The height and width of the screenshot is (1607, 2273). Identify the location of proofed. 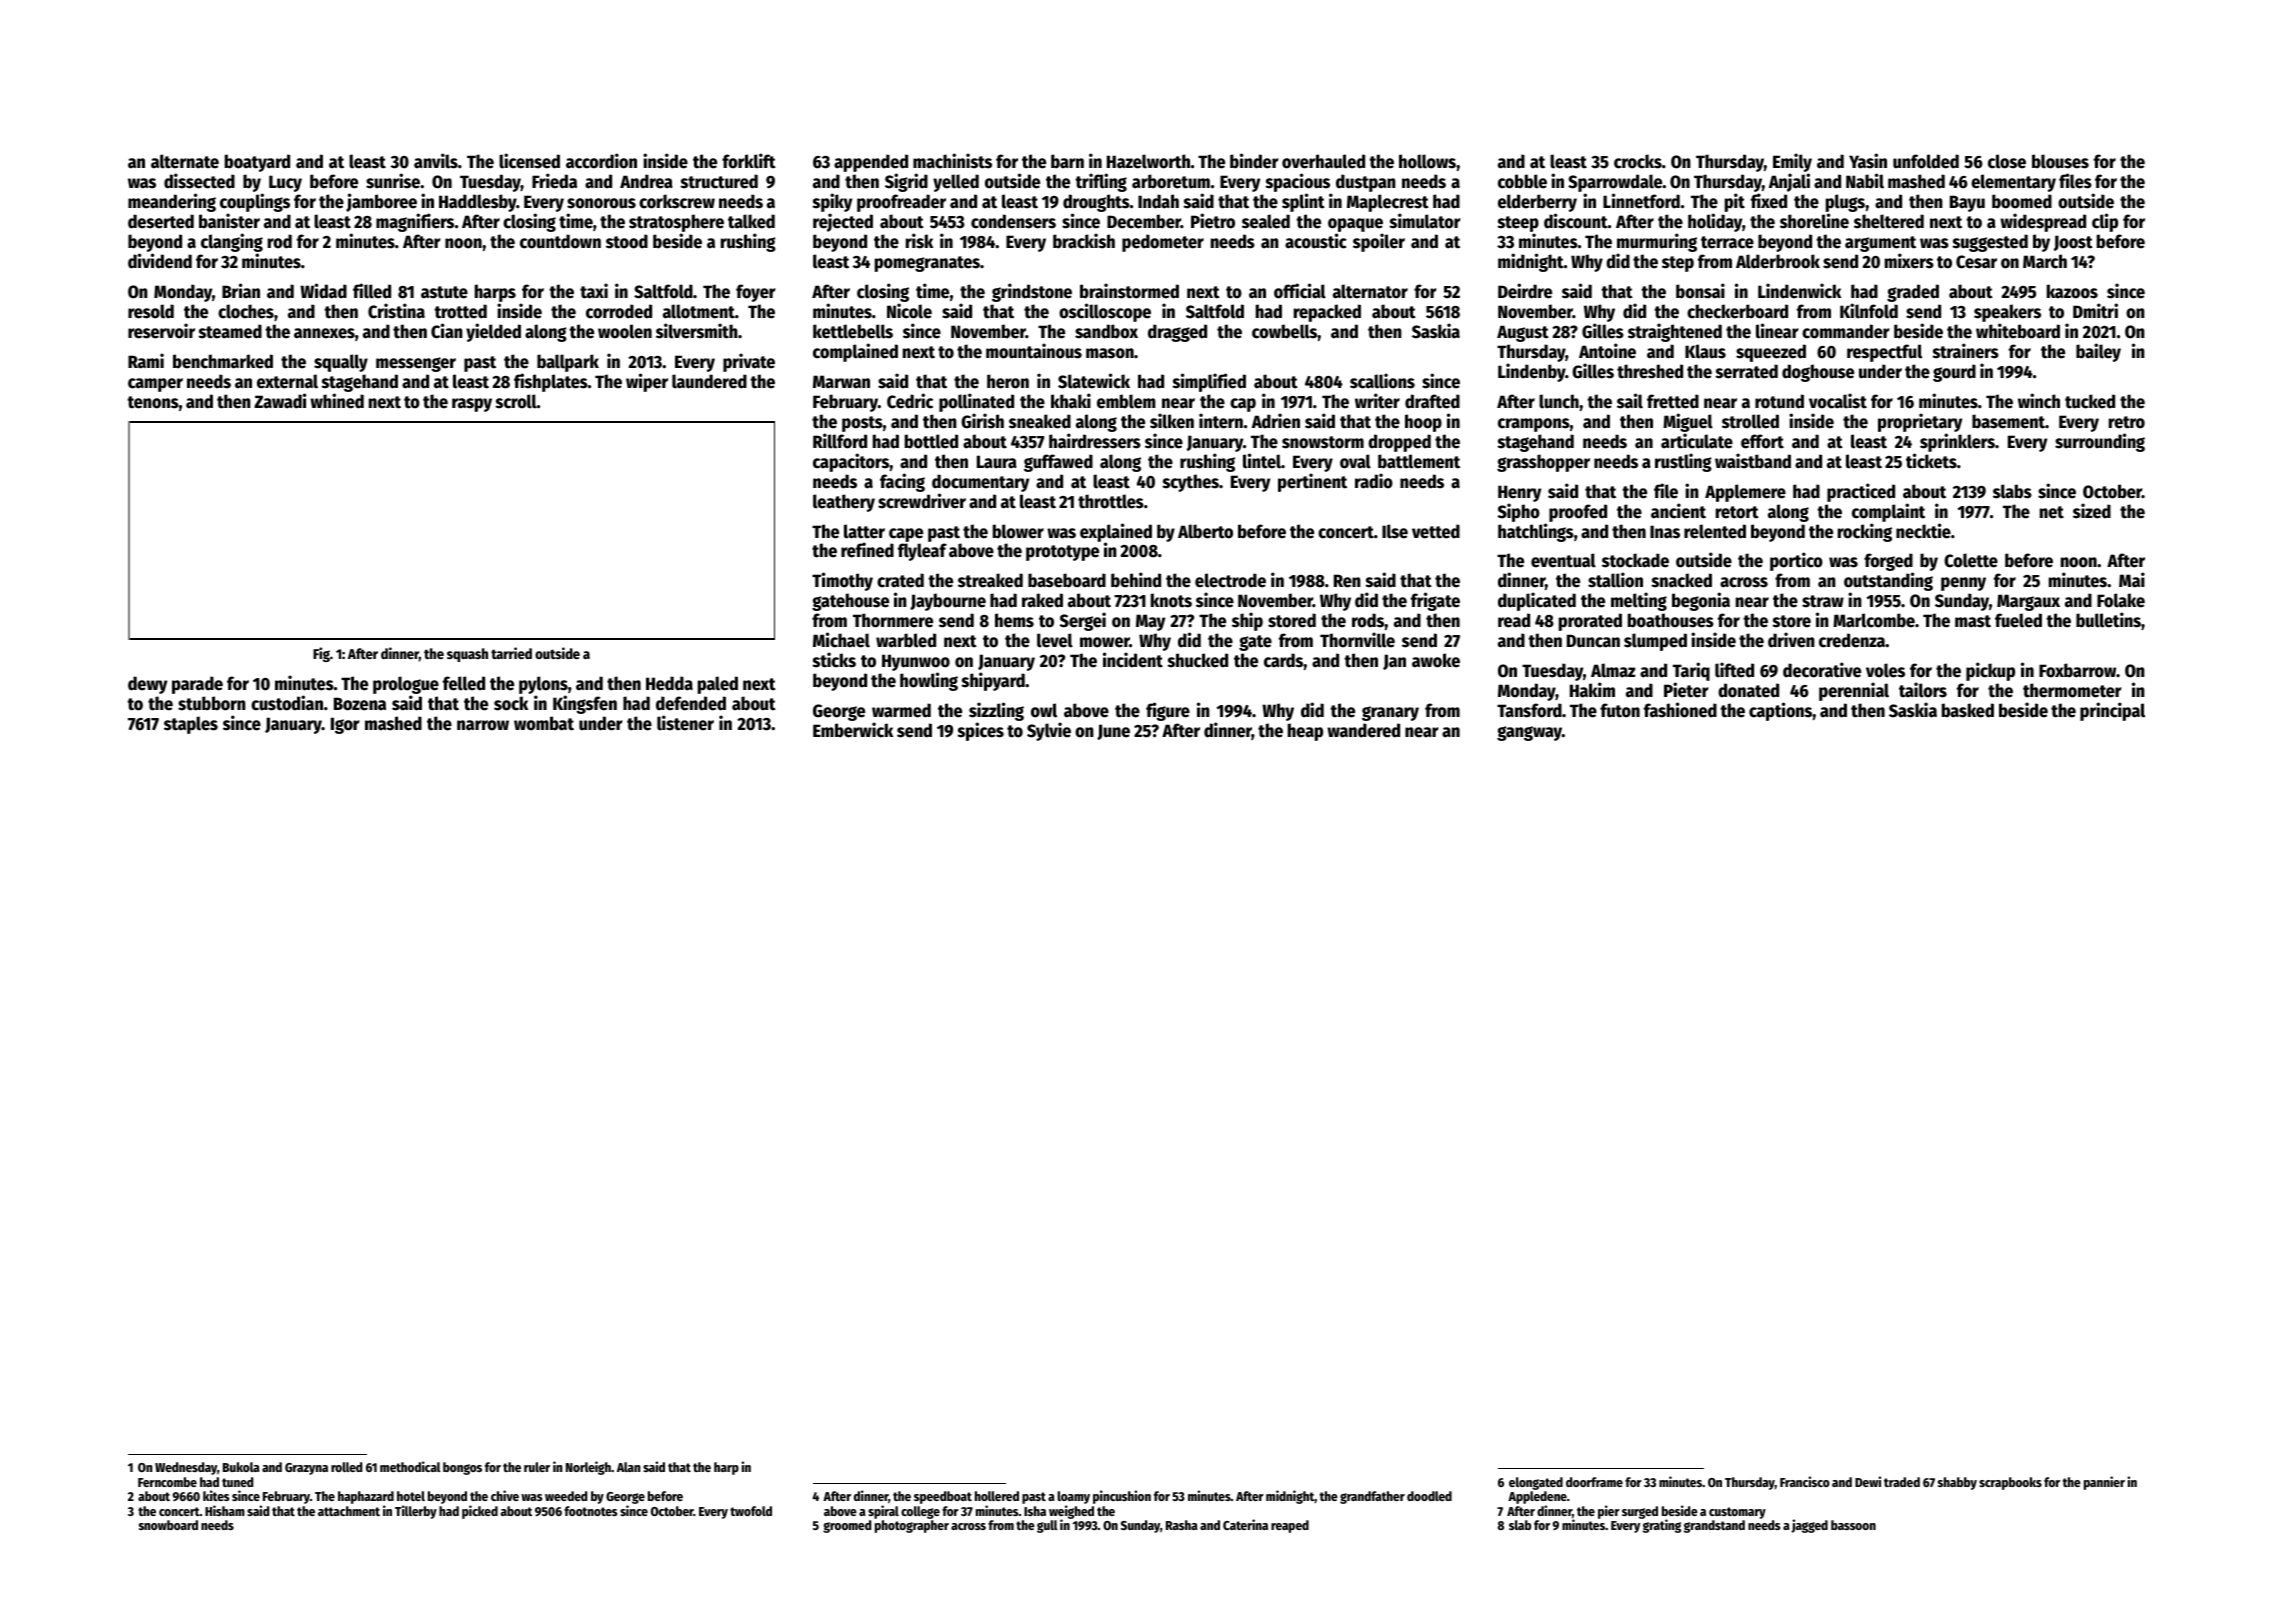
(1578, 513).
